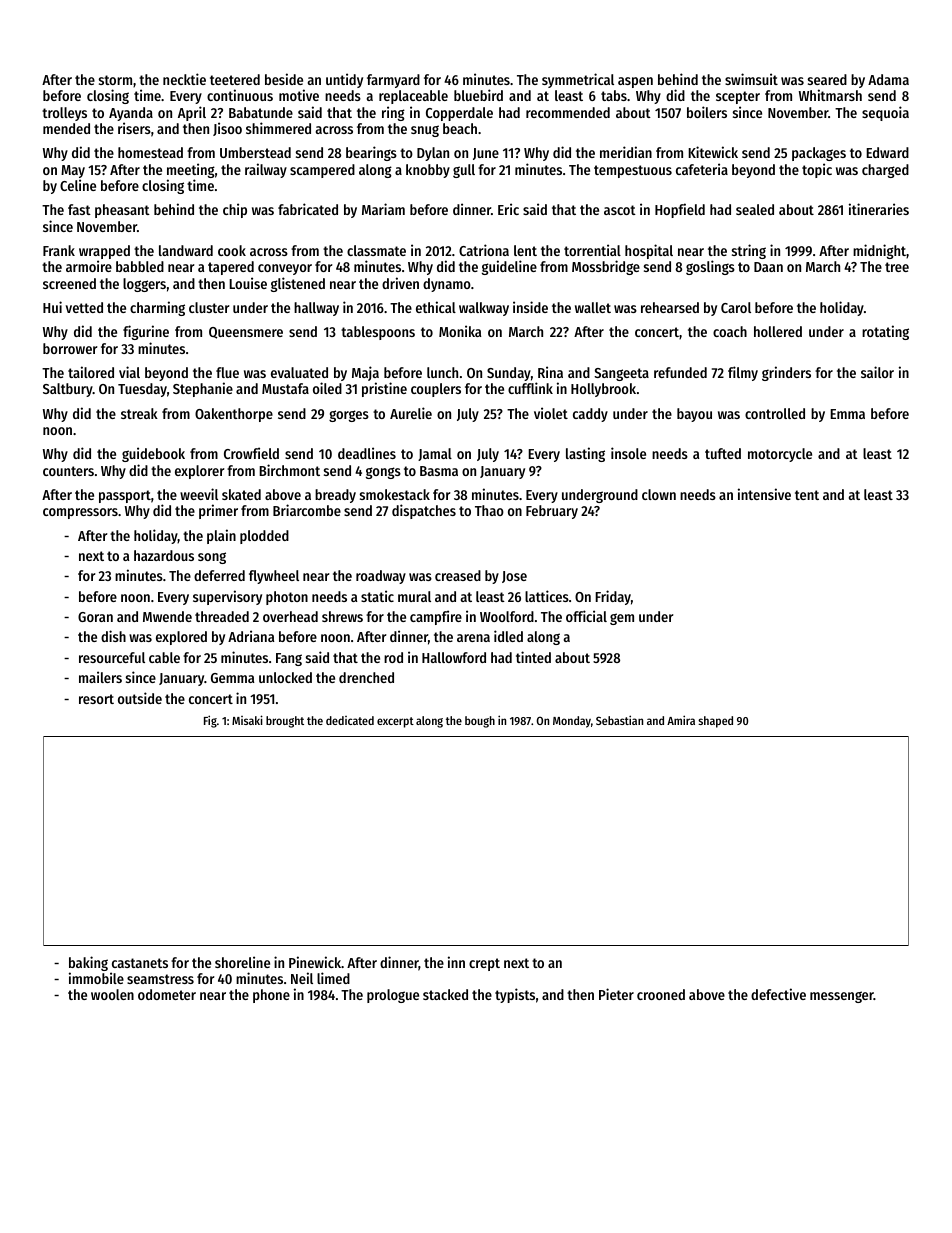  I want to click on motorcycle, so click(780, 455).
